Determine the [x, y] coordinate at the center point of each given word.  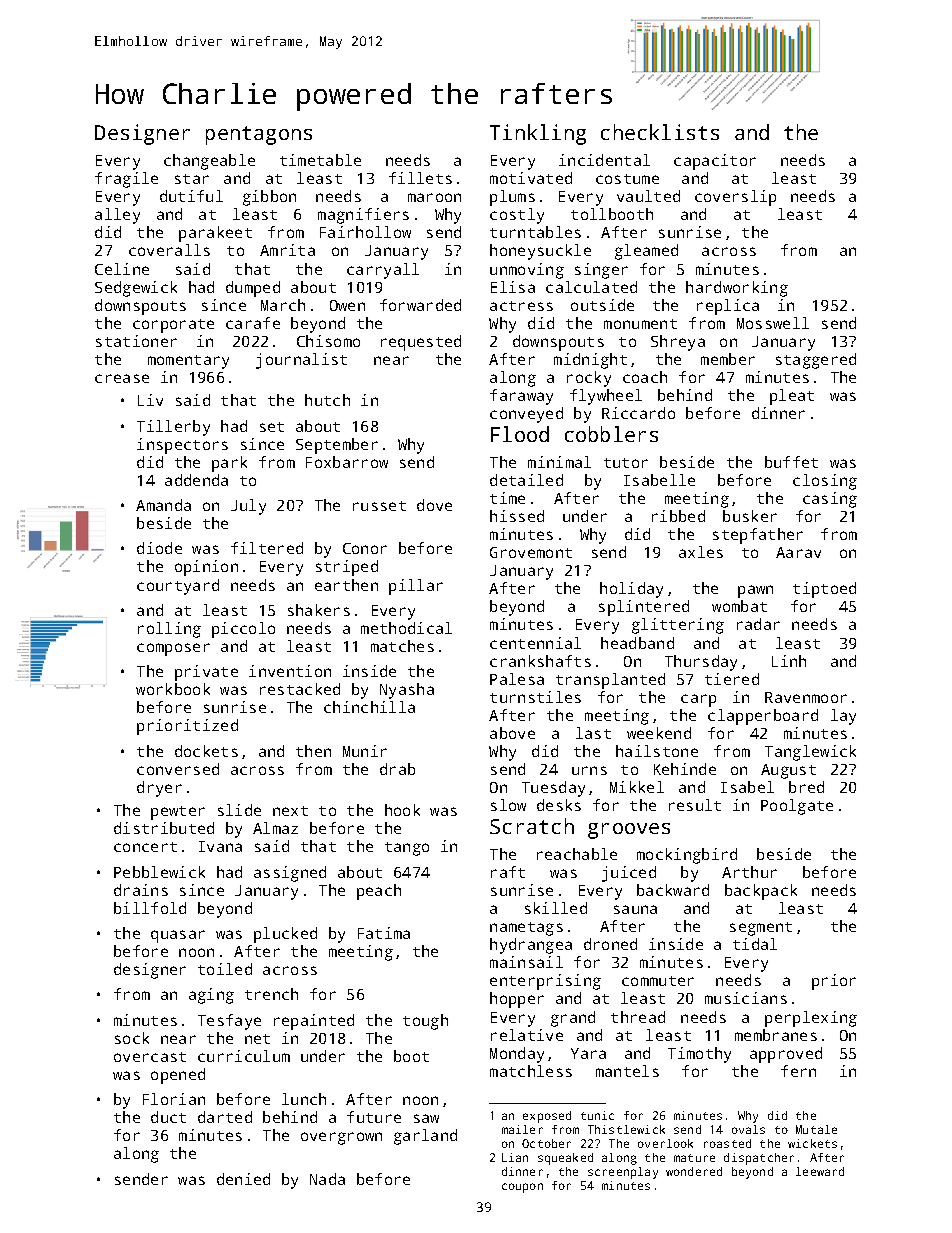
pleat [792, 397]
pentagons [259, 135]
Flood [520, 434]
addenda [196, 480]
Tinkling [538, 134]
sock [132, 1038]
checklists [660, 132]
